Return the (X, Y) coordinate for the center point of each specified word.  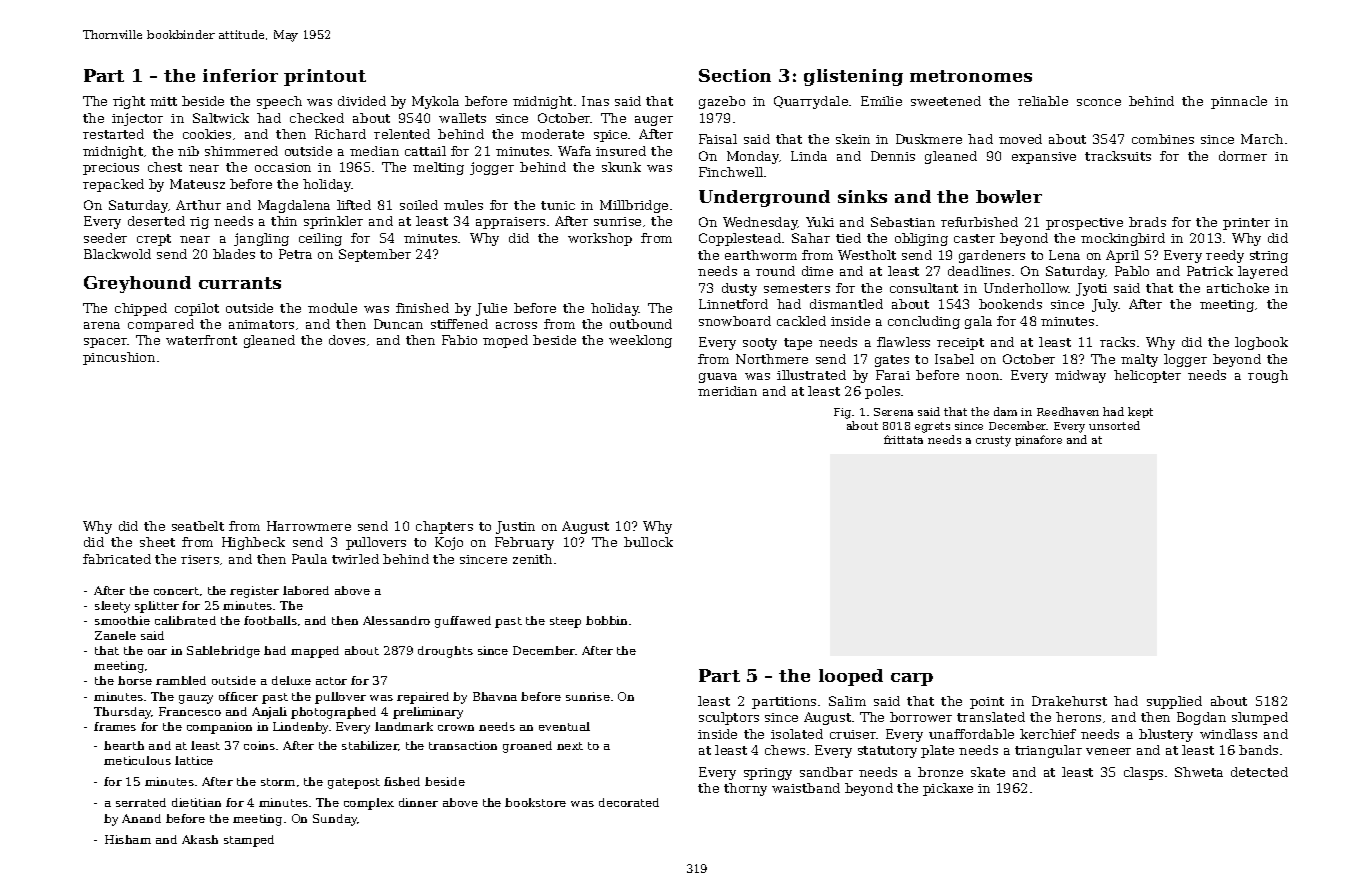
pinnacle (1239, 102)
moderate (552, 134)
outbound (641, 324)
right (129, 102)
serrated (141, 802)
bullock (648, 542)
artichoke (1238, 288)
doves (347, 340)
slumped (1260, 718)
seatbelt (198, 526)
